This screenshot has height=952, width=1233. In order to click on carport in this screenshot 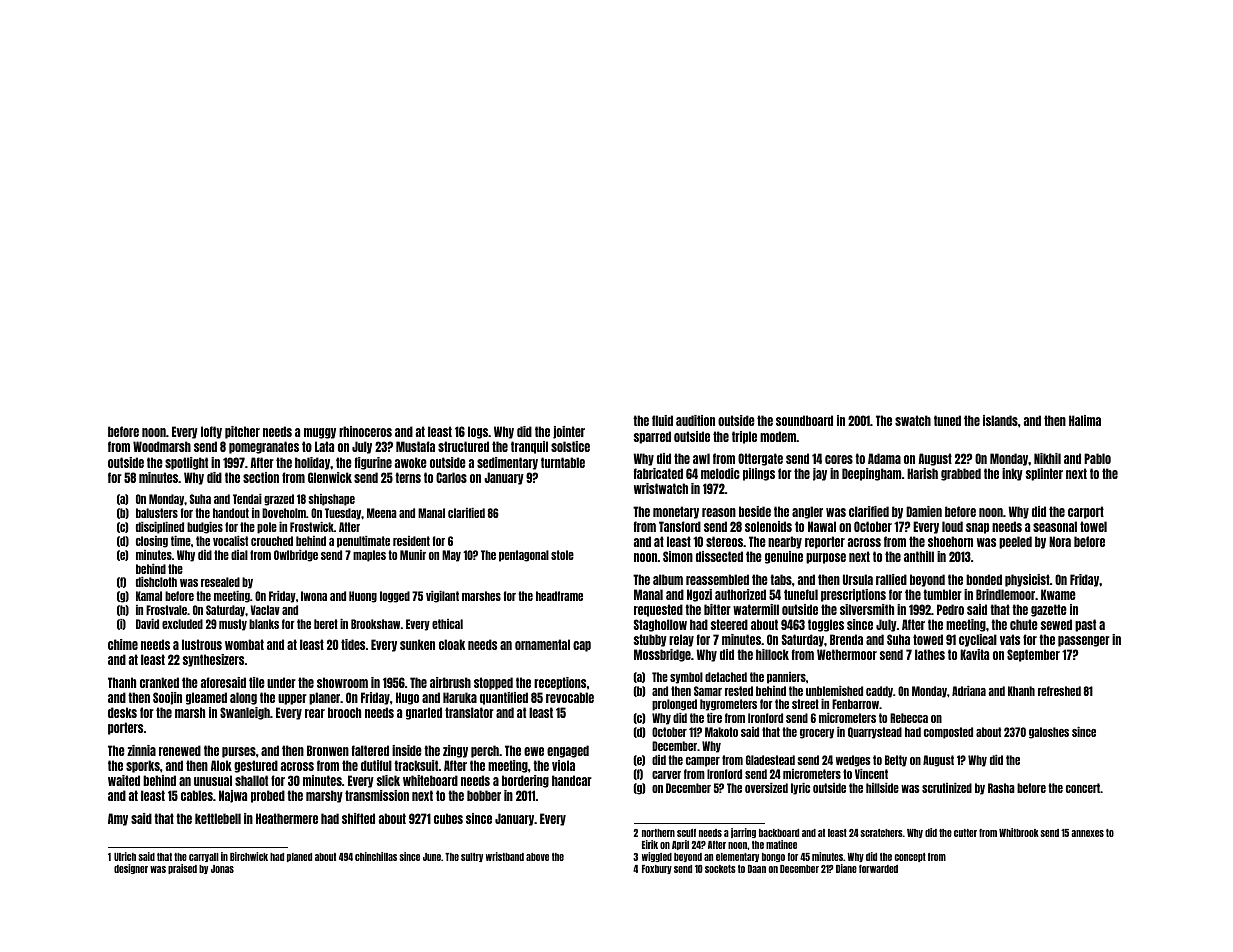, I will do `click(1086, 512)`.
